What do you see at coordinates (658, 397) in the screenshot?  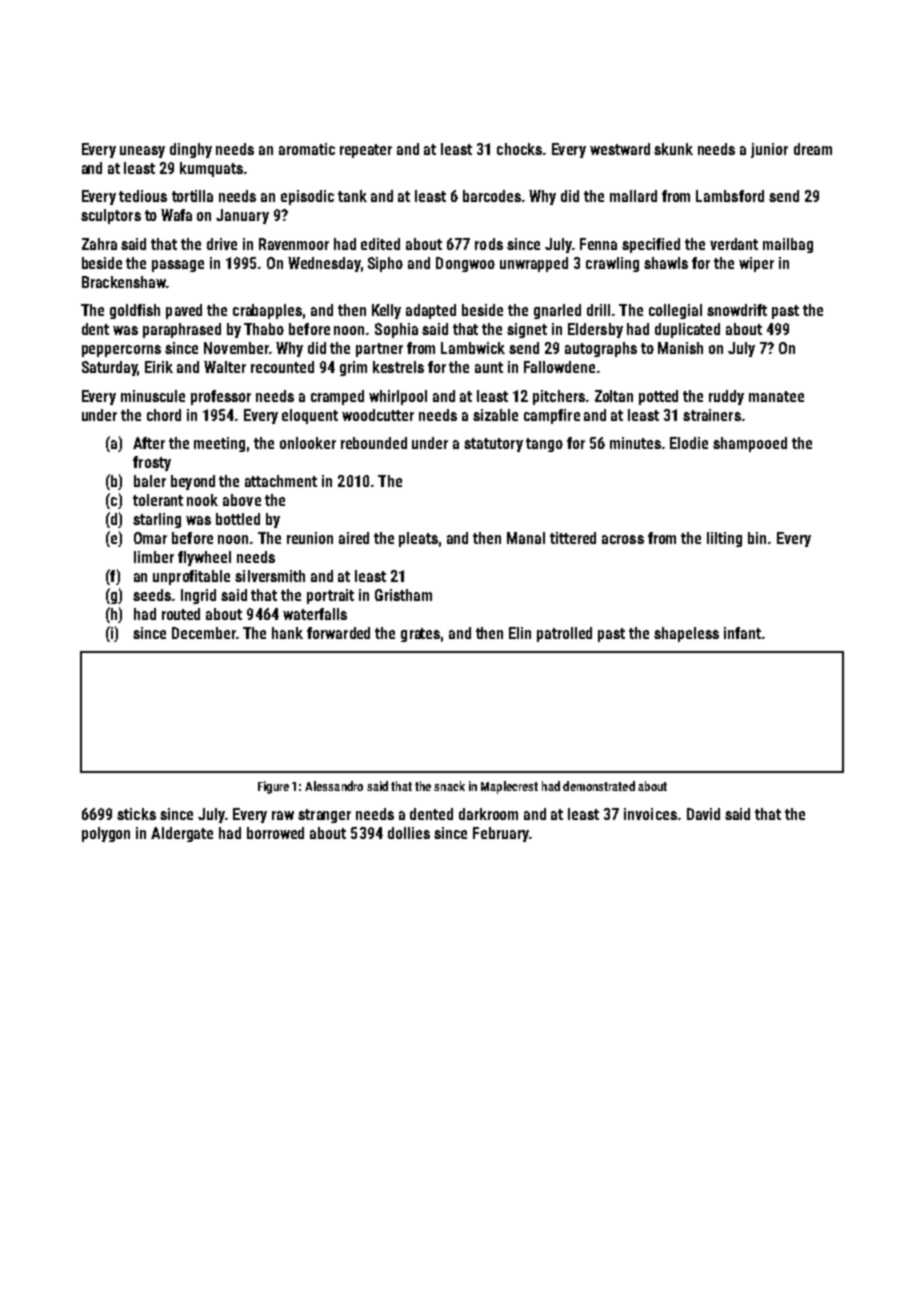 I see `potted` at bounding box center [658, 397].
